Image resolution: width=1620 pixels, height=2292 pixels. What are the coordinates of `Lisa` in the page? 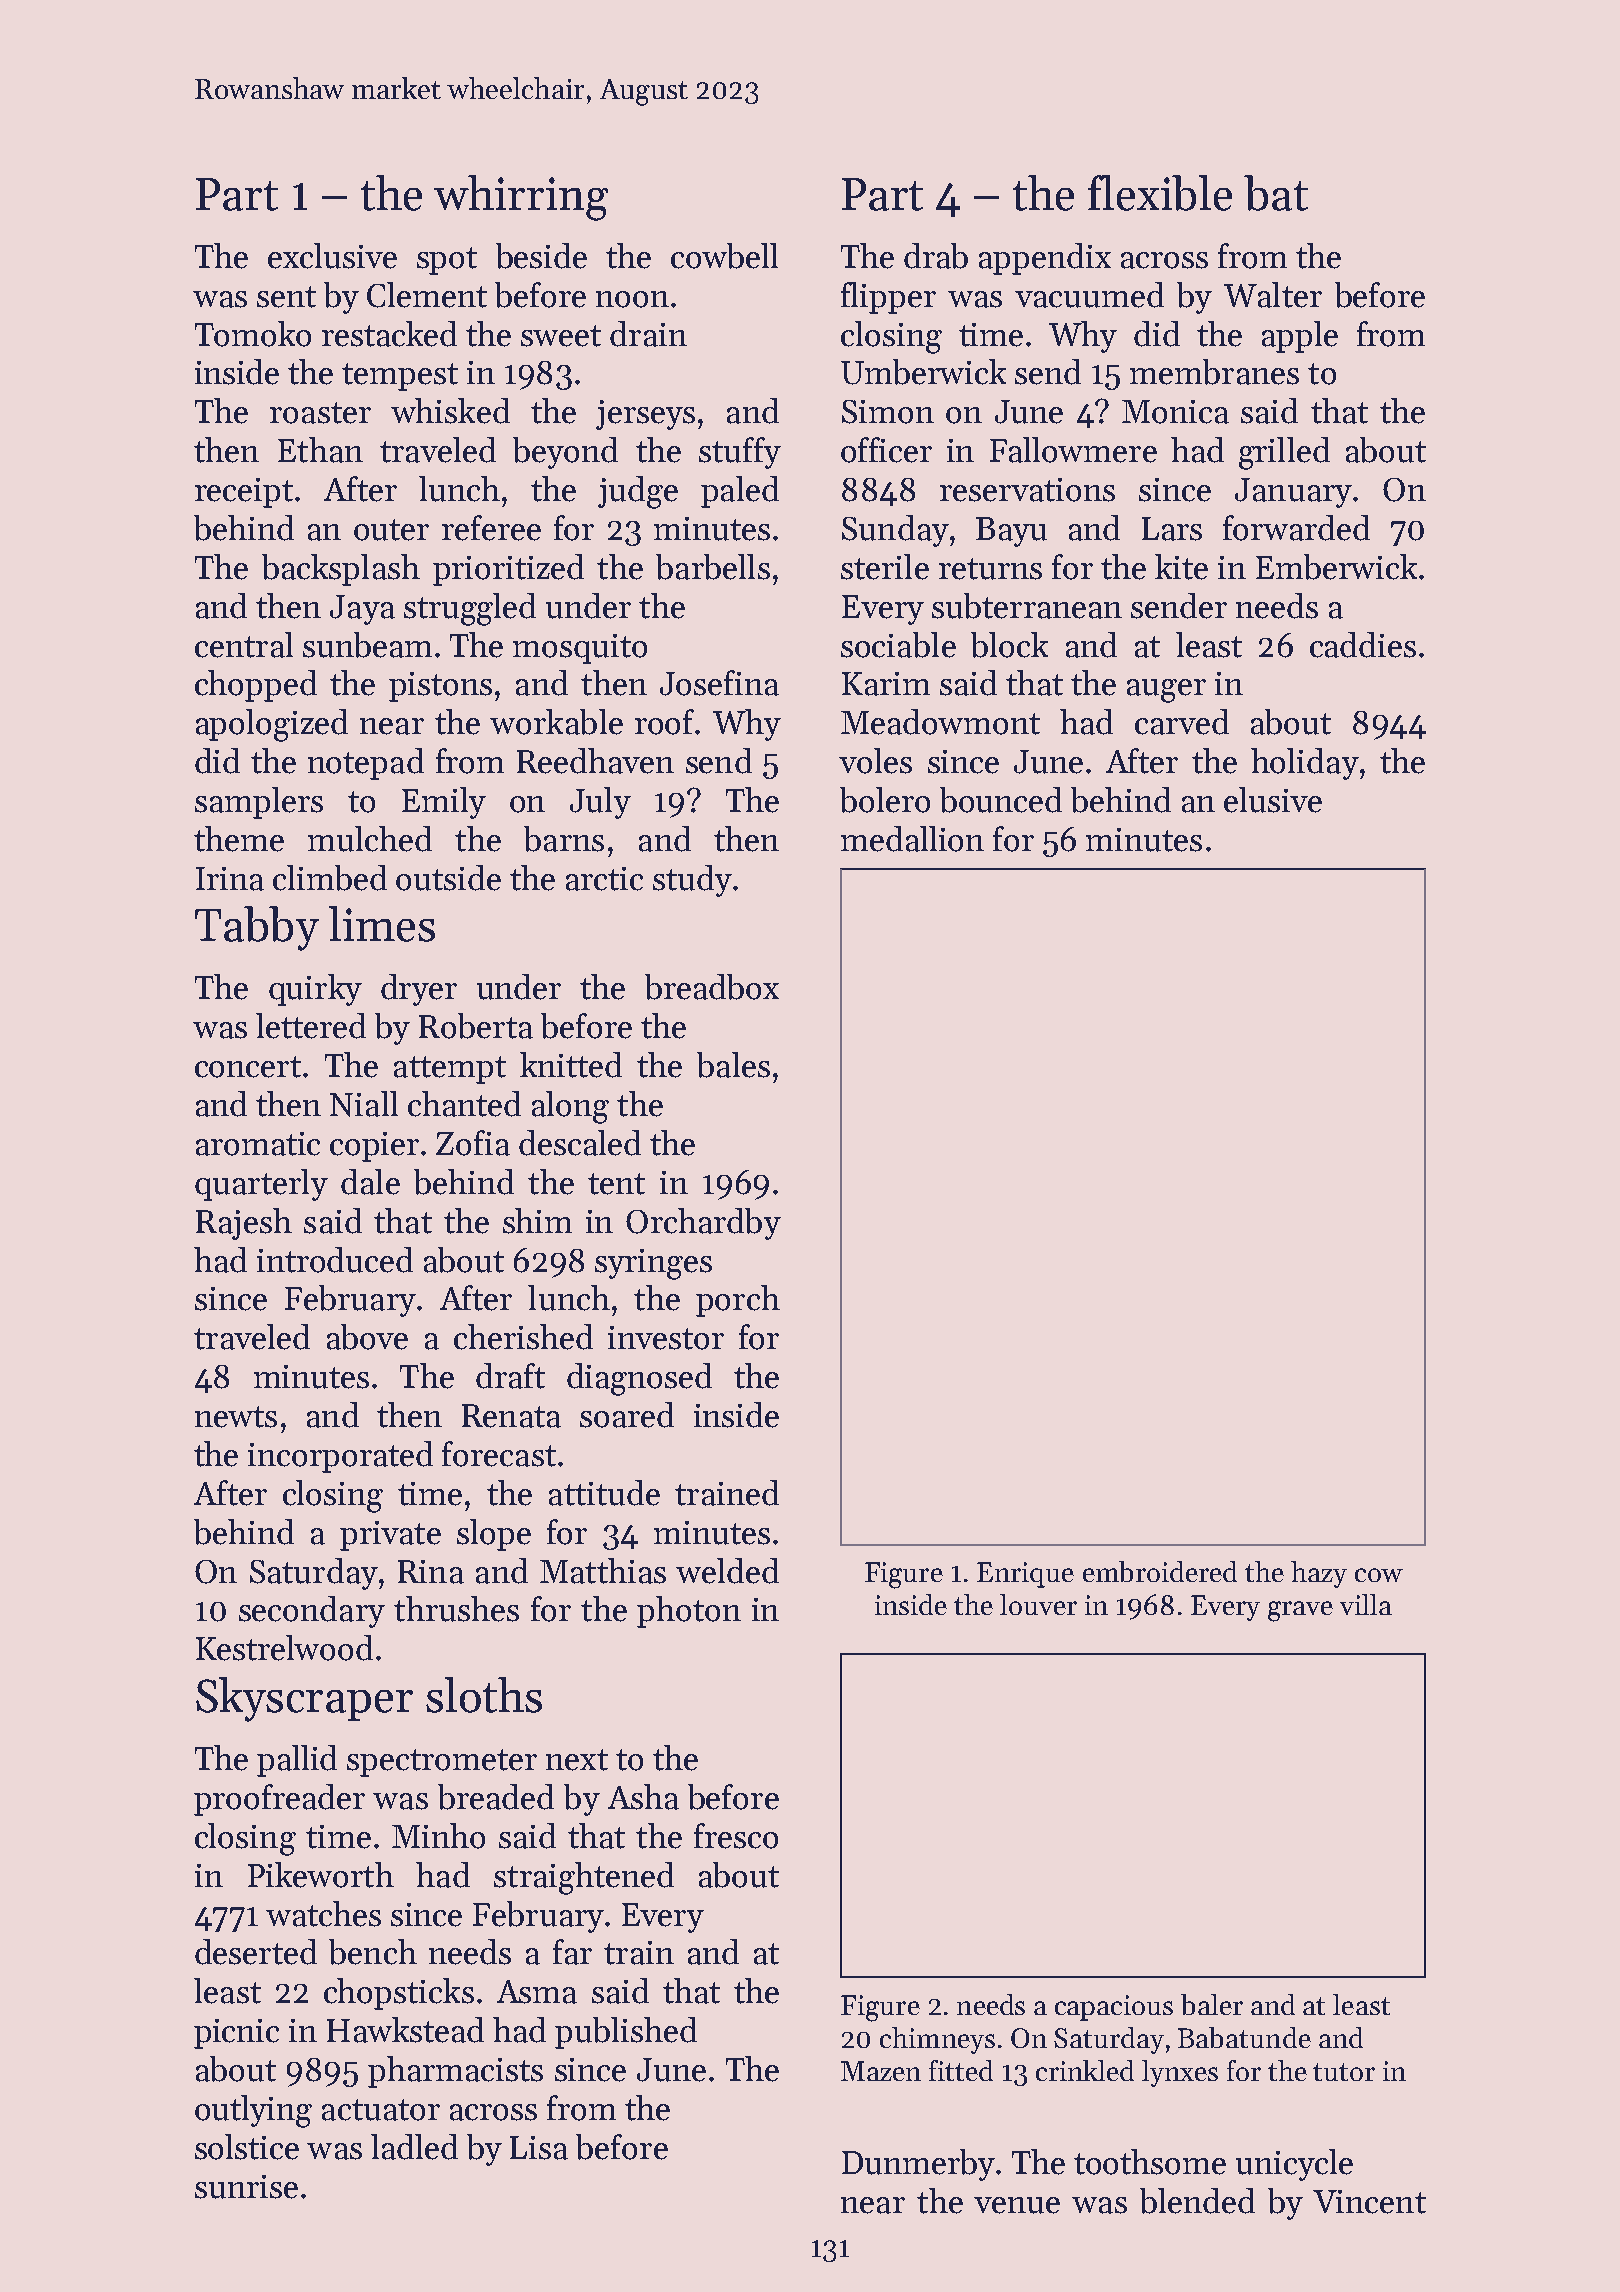 It's located at (539, 2148).
